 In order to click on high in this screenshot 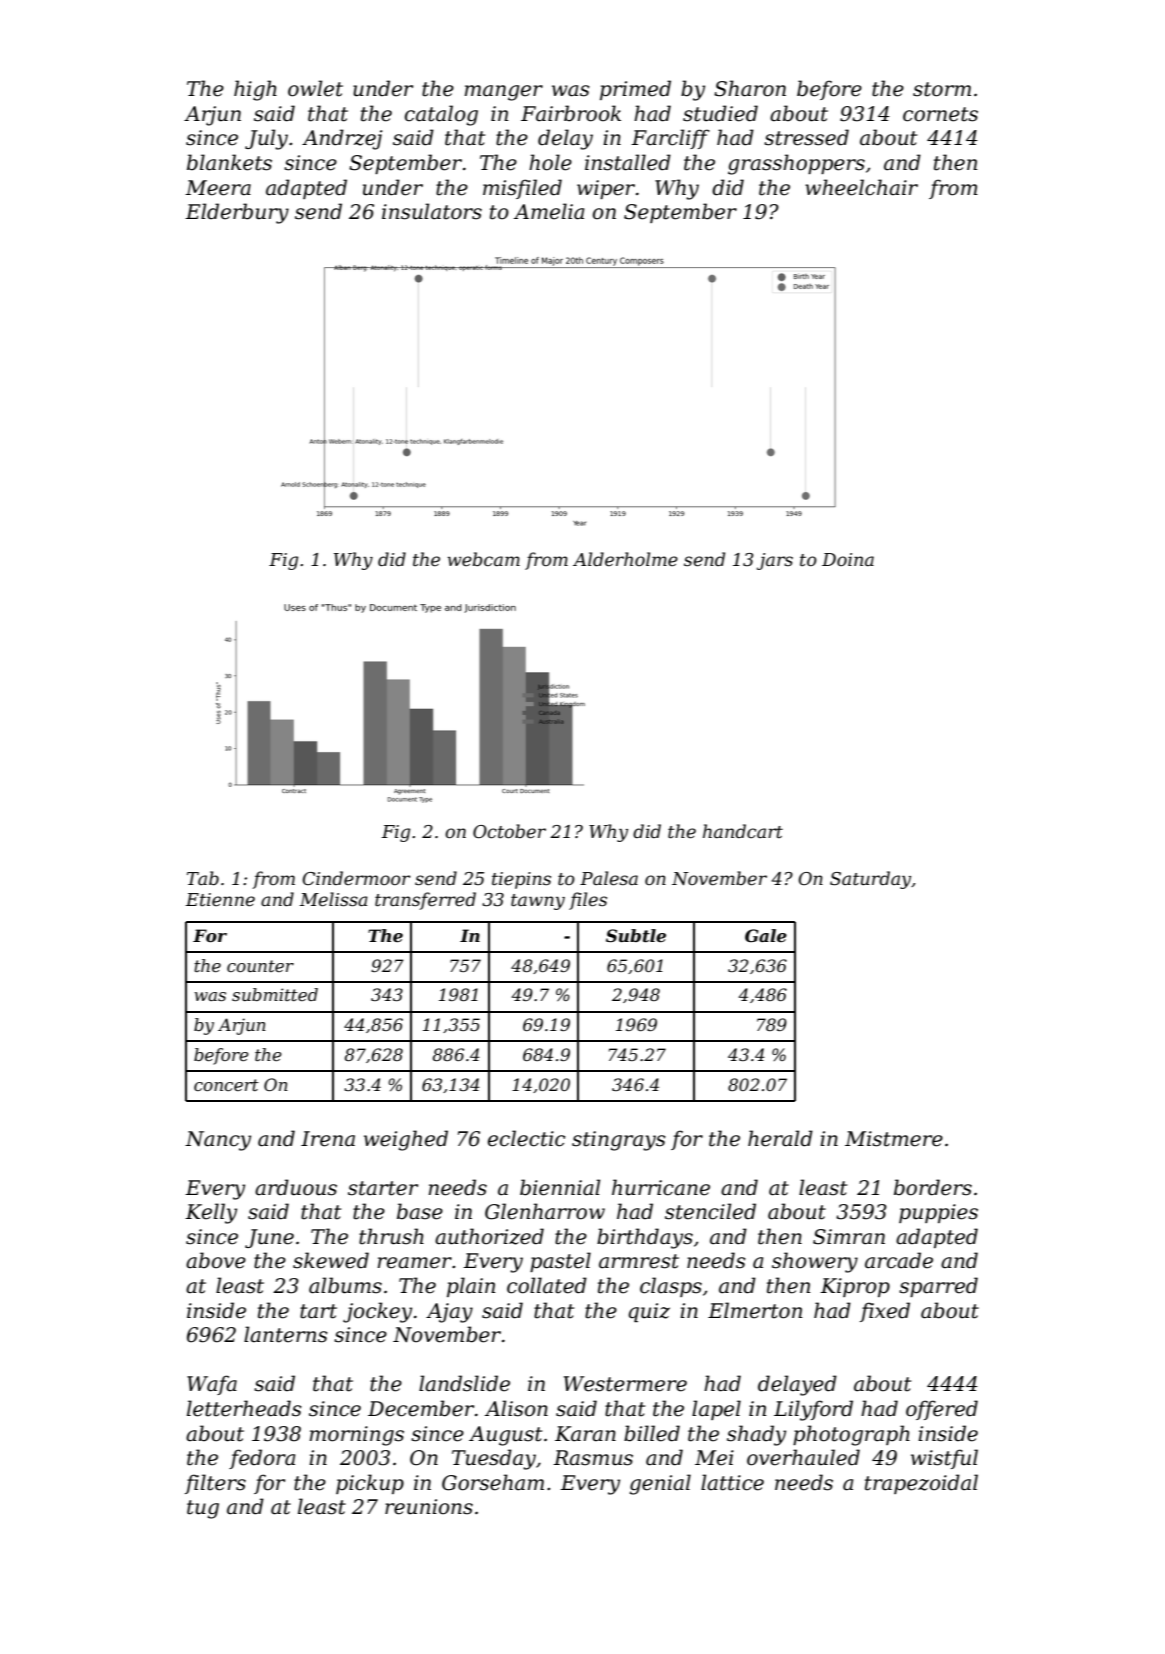, I will do `click(255, 90)`.
